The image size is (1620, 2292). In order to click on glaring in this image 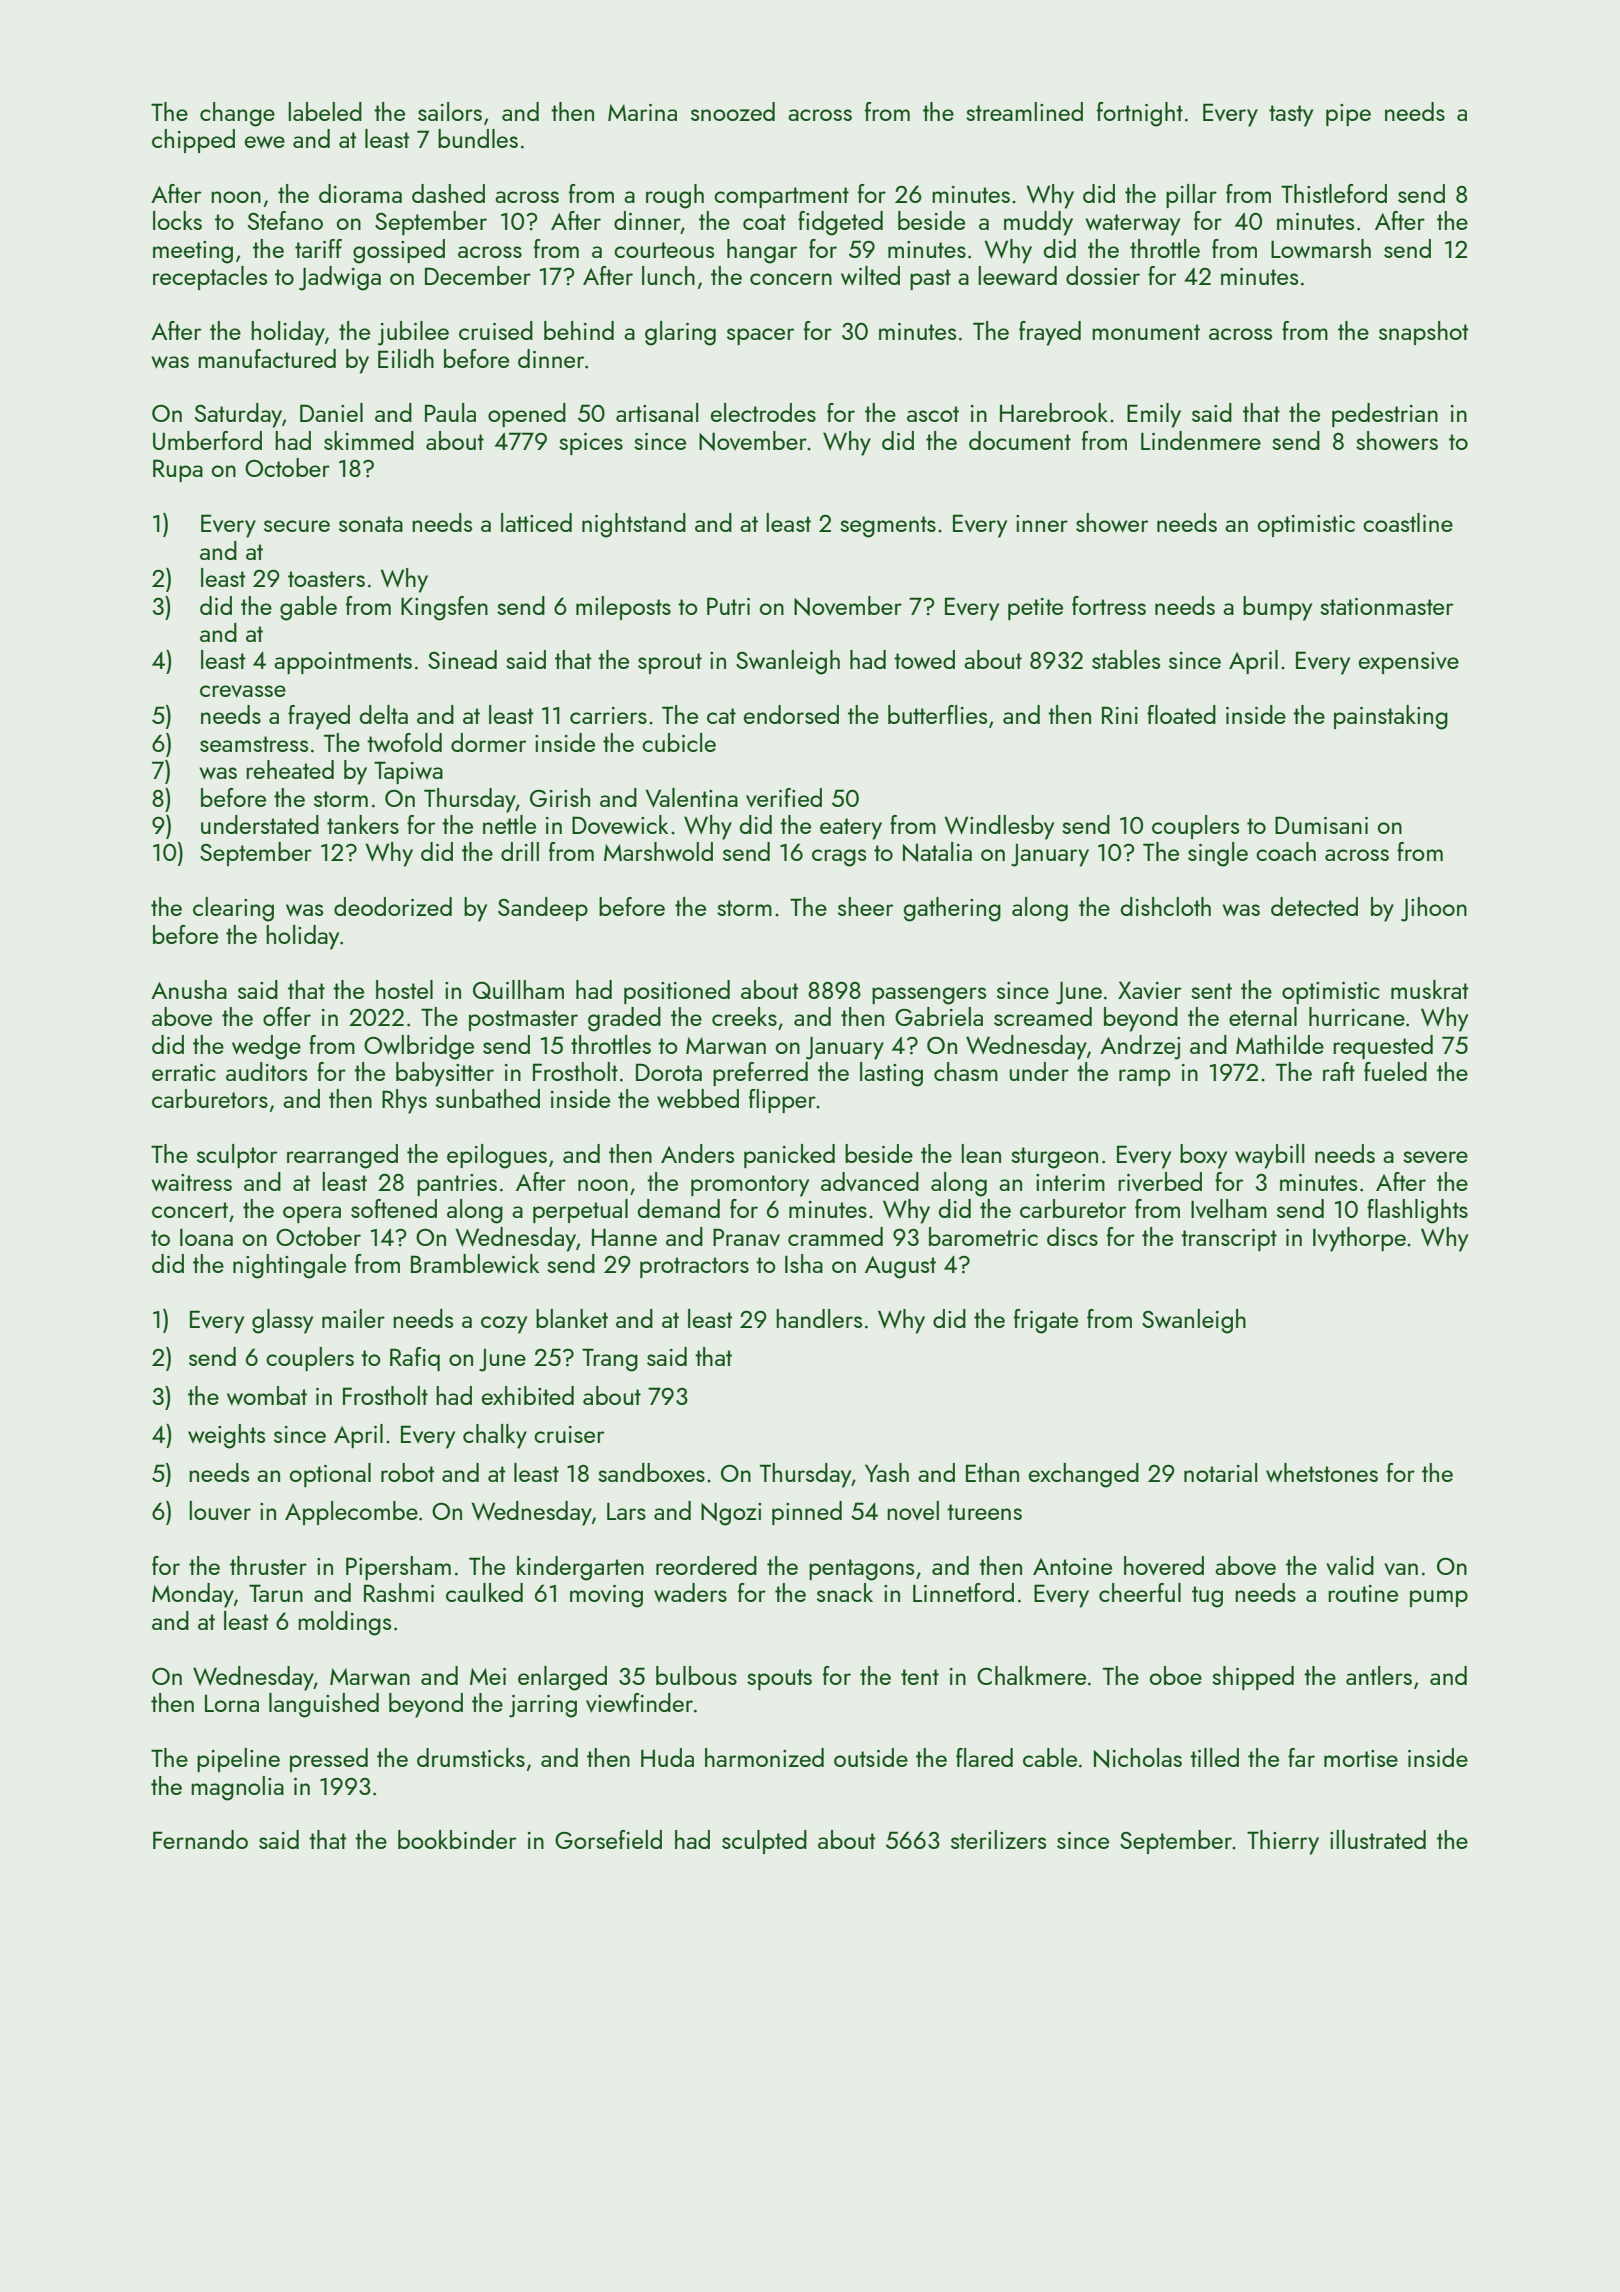, I will do `click(680, 333)`.
